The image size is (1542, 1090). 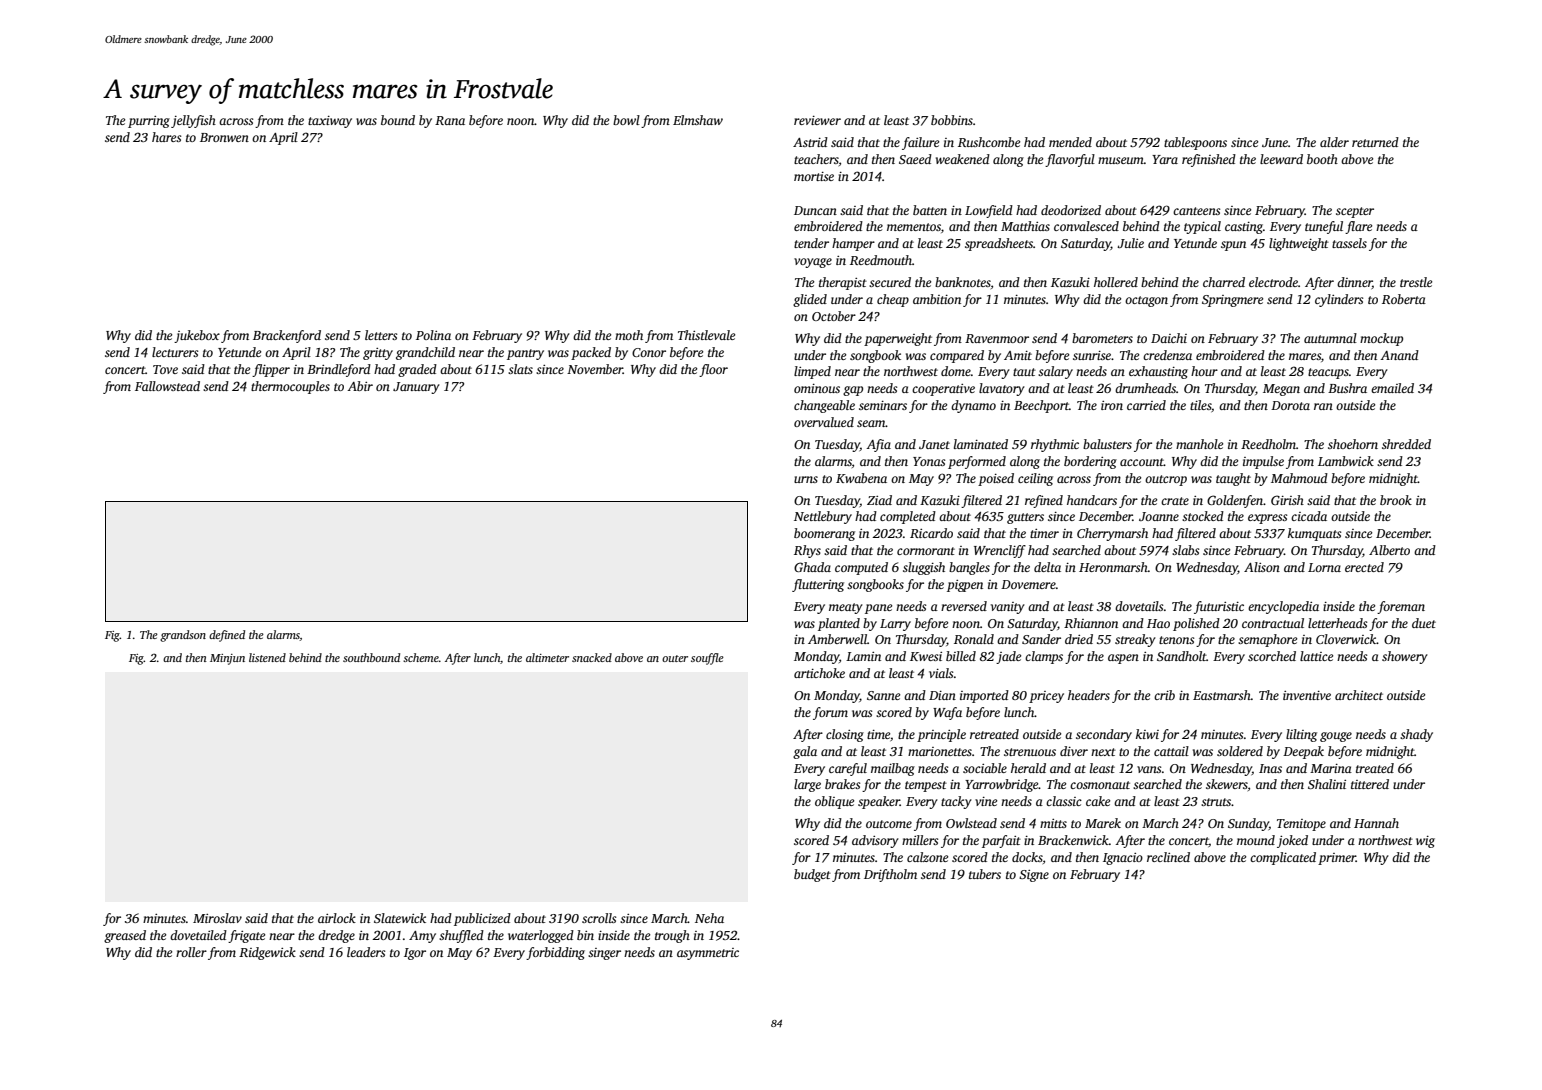 What do you see at coordinates (415, 954) in the image?
I see `Igor` at bounding box center [415, 954].
